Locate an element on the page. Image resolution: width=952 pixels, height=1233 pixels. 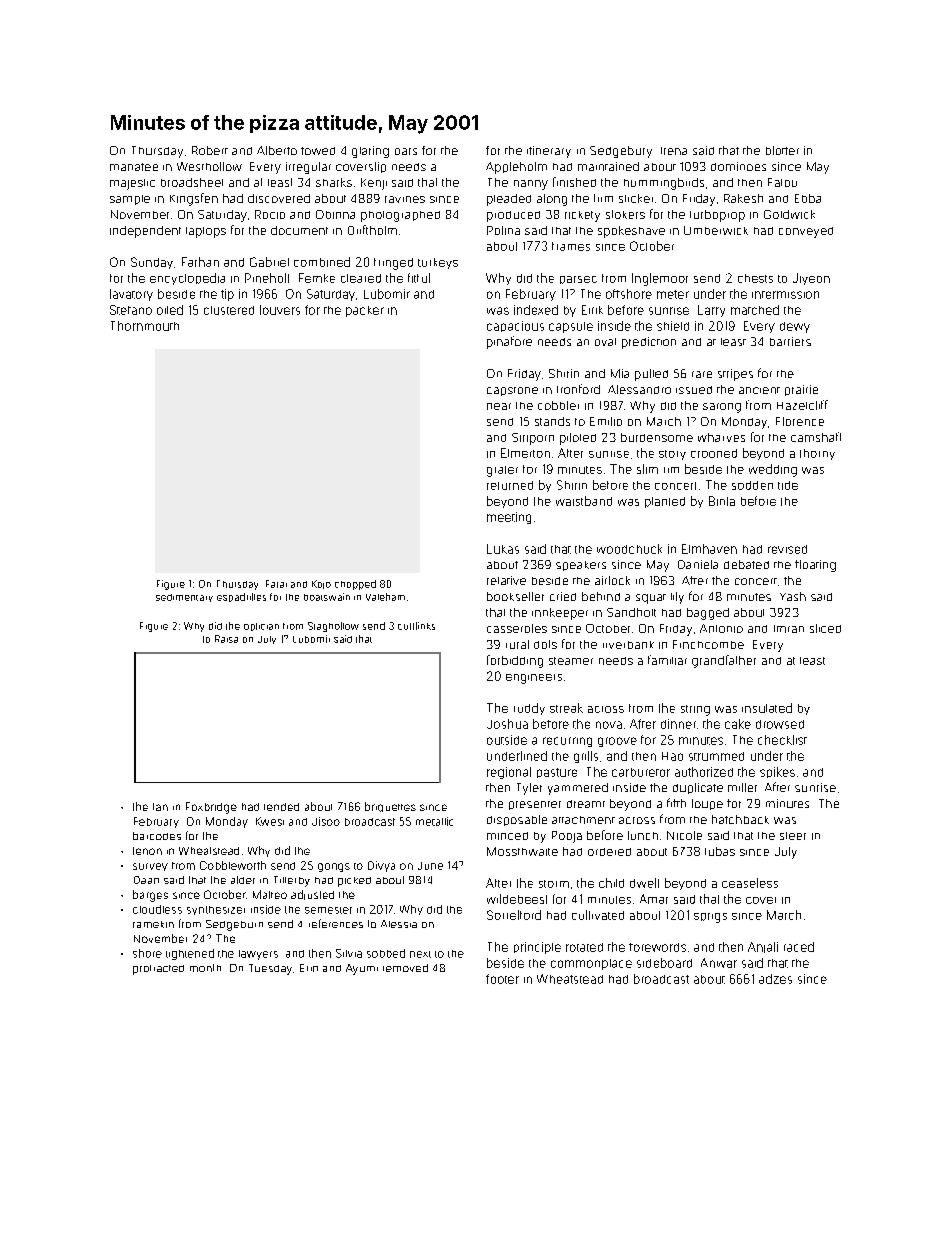
Thornmouth is located at coordinates (145, 326).
